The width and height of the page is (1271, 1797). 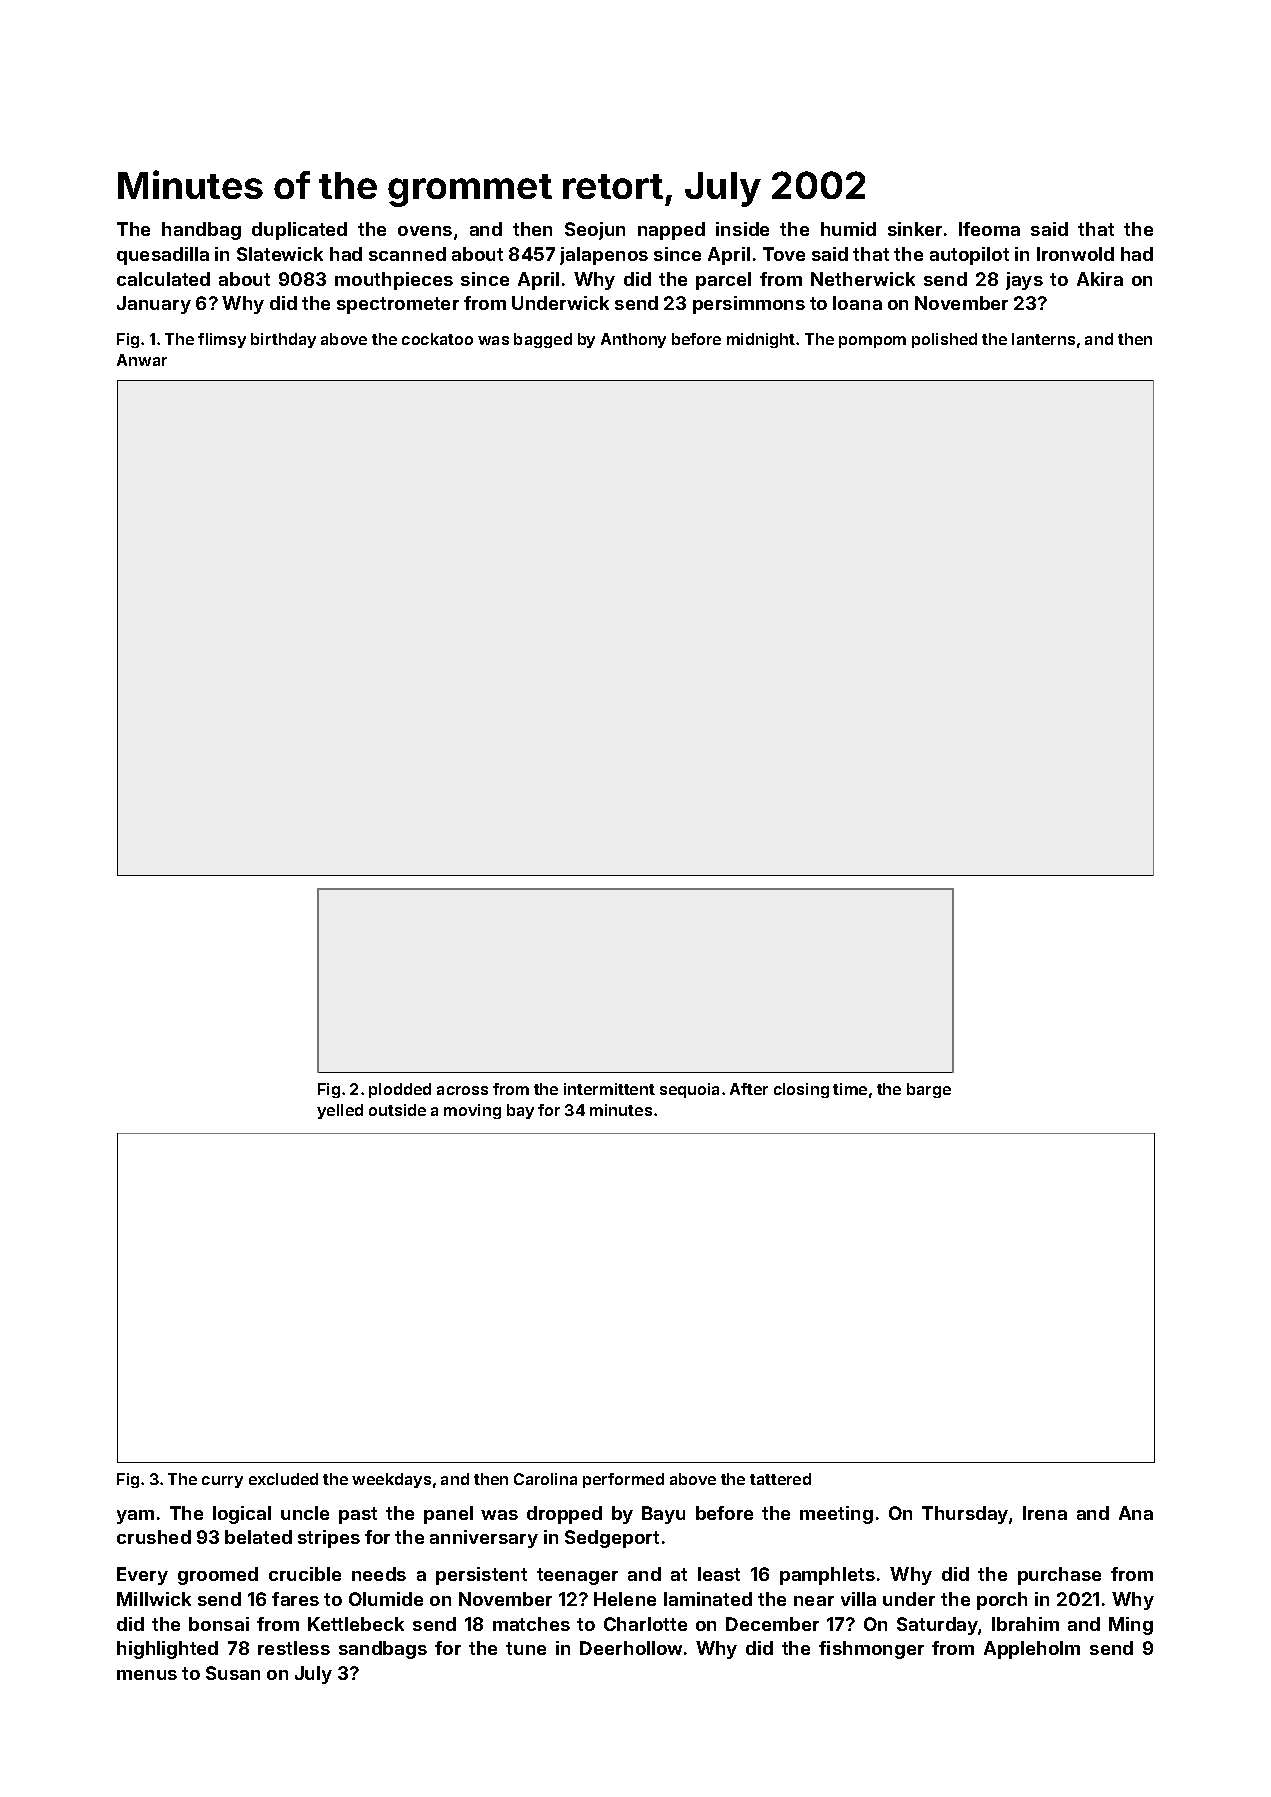 What do you see at coordinates (543, 340) in the page?
I see `bagged` at bounding box center [543, 340].
